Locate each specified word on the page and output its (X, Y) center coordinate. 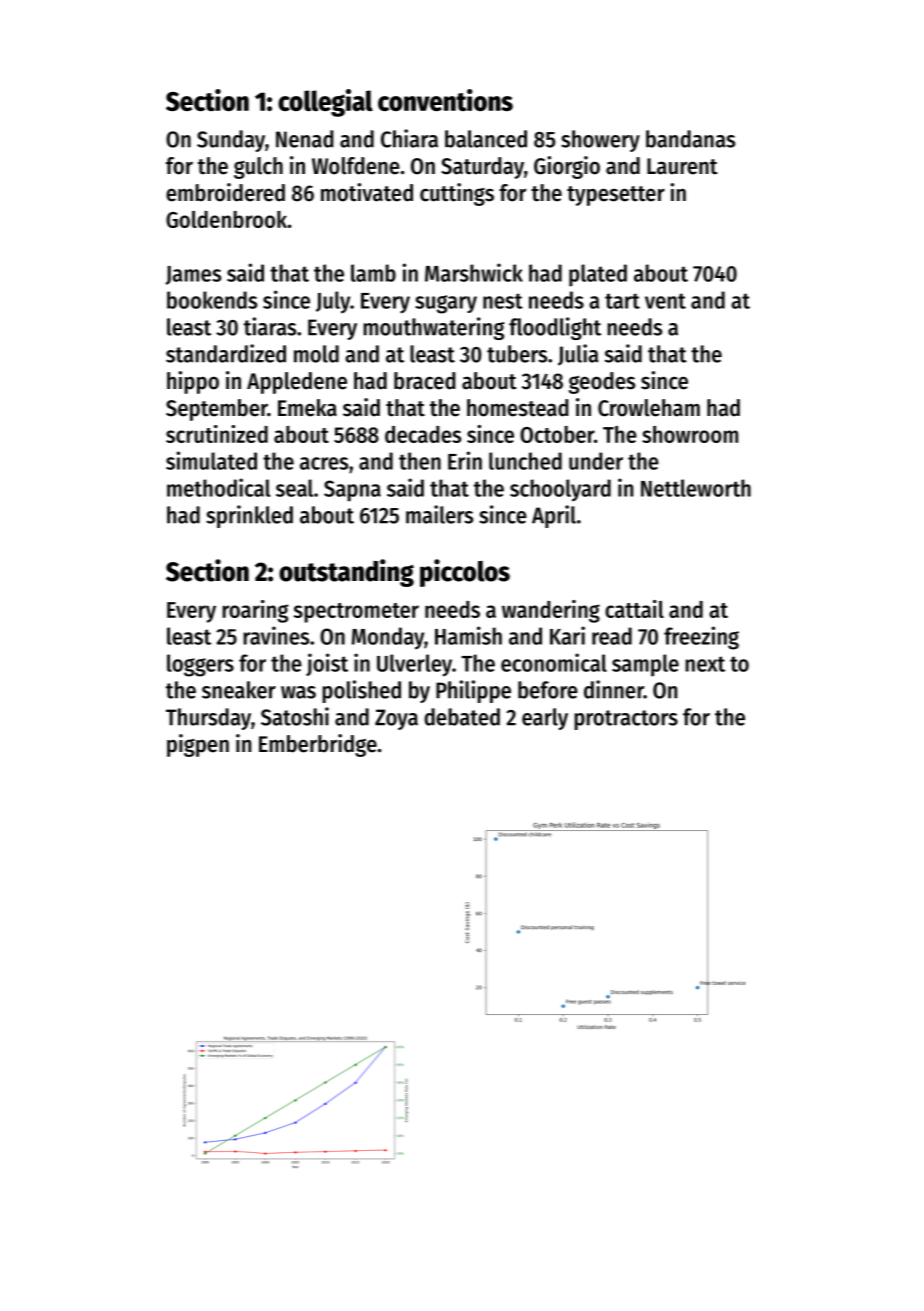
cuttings (457, 194)
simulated (211, 460)
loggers (200, 665)
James (193, 275)
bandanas (690, 139)
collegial (325, 103)
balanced (486, 139)
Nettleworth (696, 488)
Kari (567, 635)
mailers (439, 514)
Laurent (682, 166)
